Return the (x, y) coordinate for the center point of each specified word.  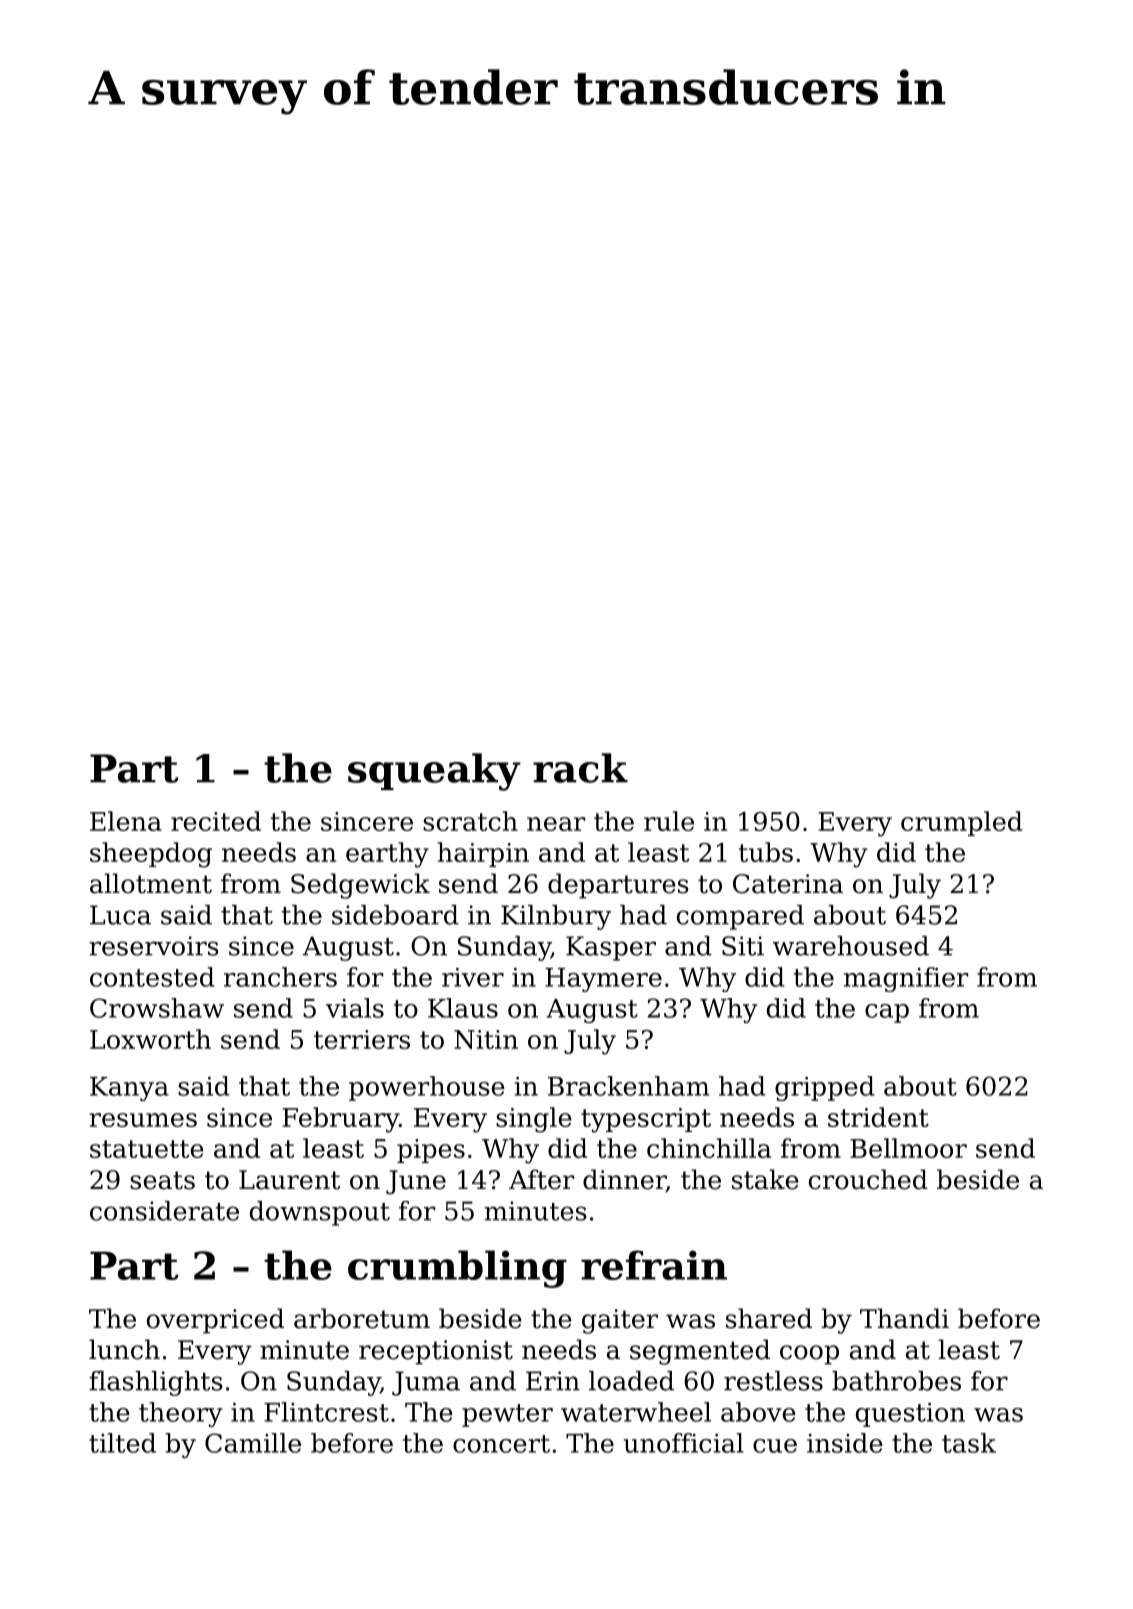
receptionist (436, 1352)
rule (669, 821)
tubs (766, 852)
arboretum (362, 1318)
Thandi (904, 1318)
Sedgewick (360, 886)
